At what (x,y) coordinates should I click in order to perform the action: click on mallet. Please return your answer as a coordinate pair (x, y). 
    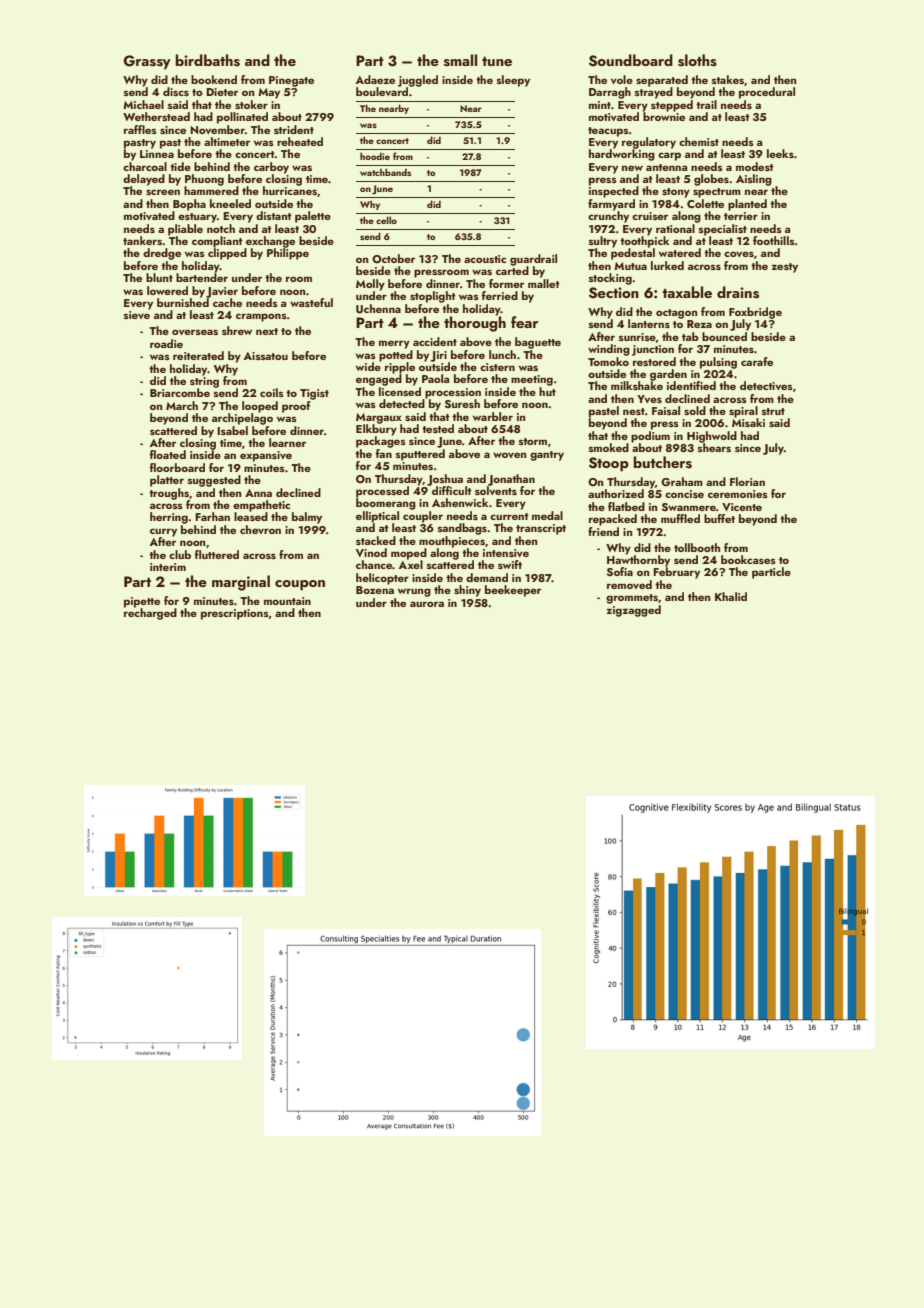
    Looking at the image, I should click on (544, 283).
